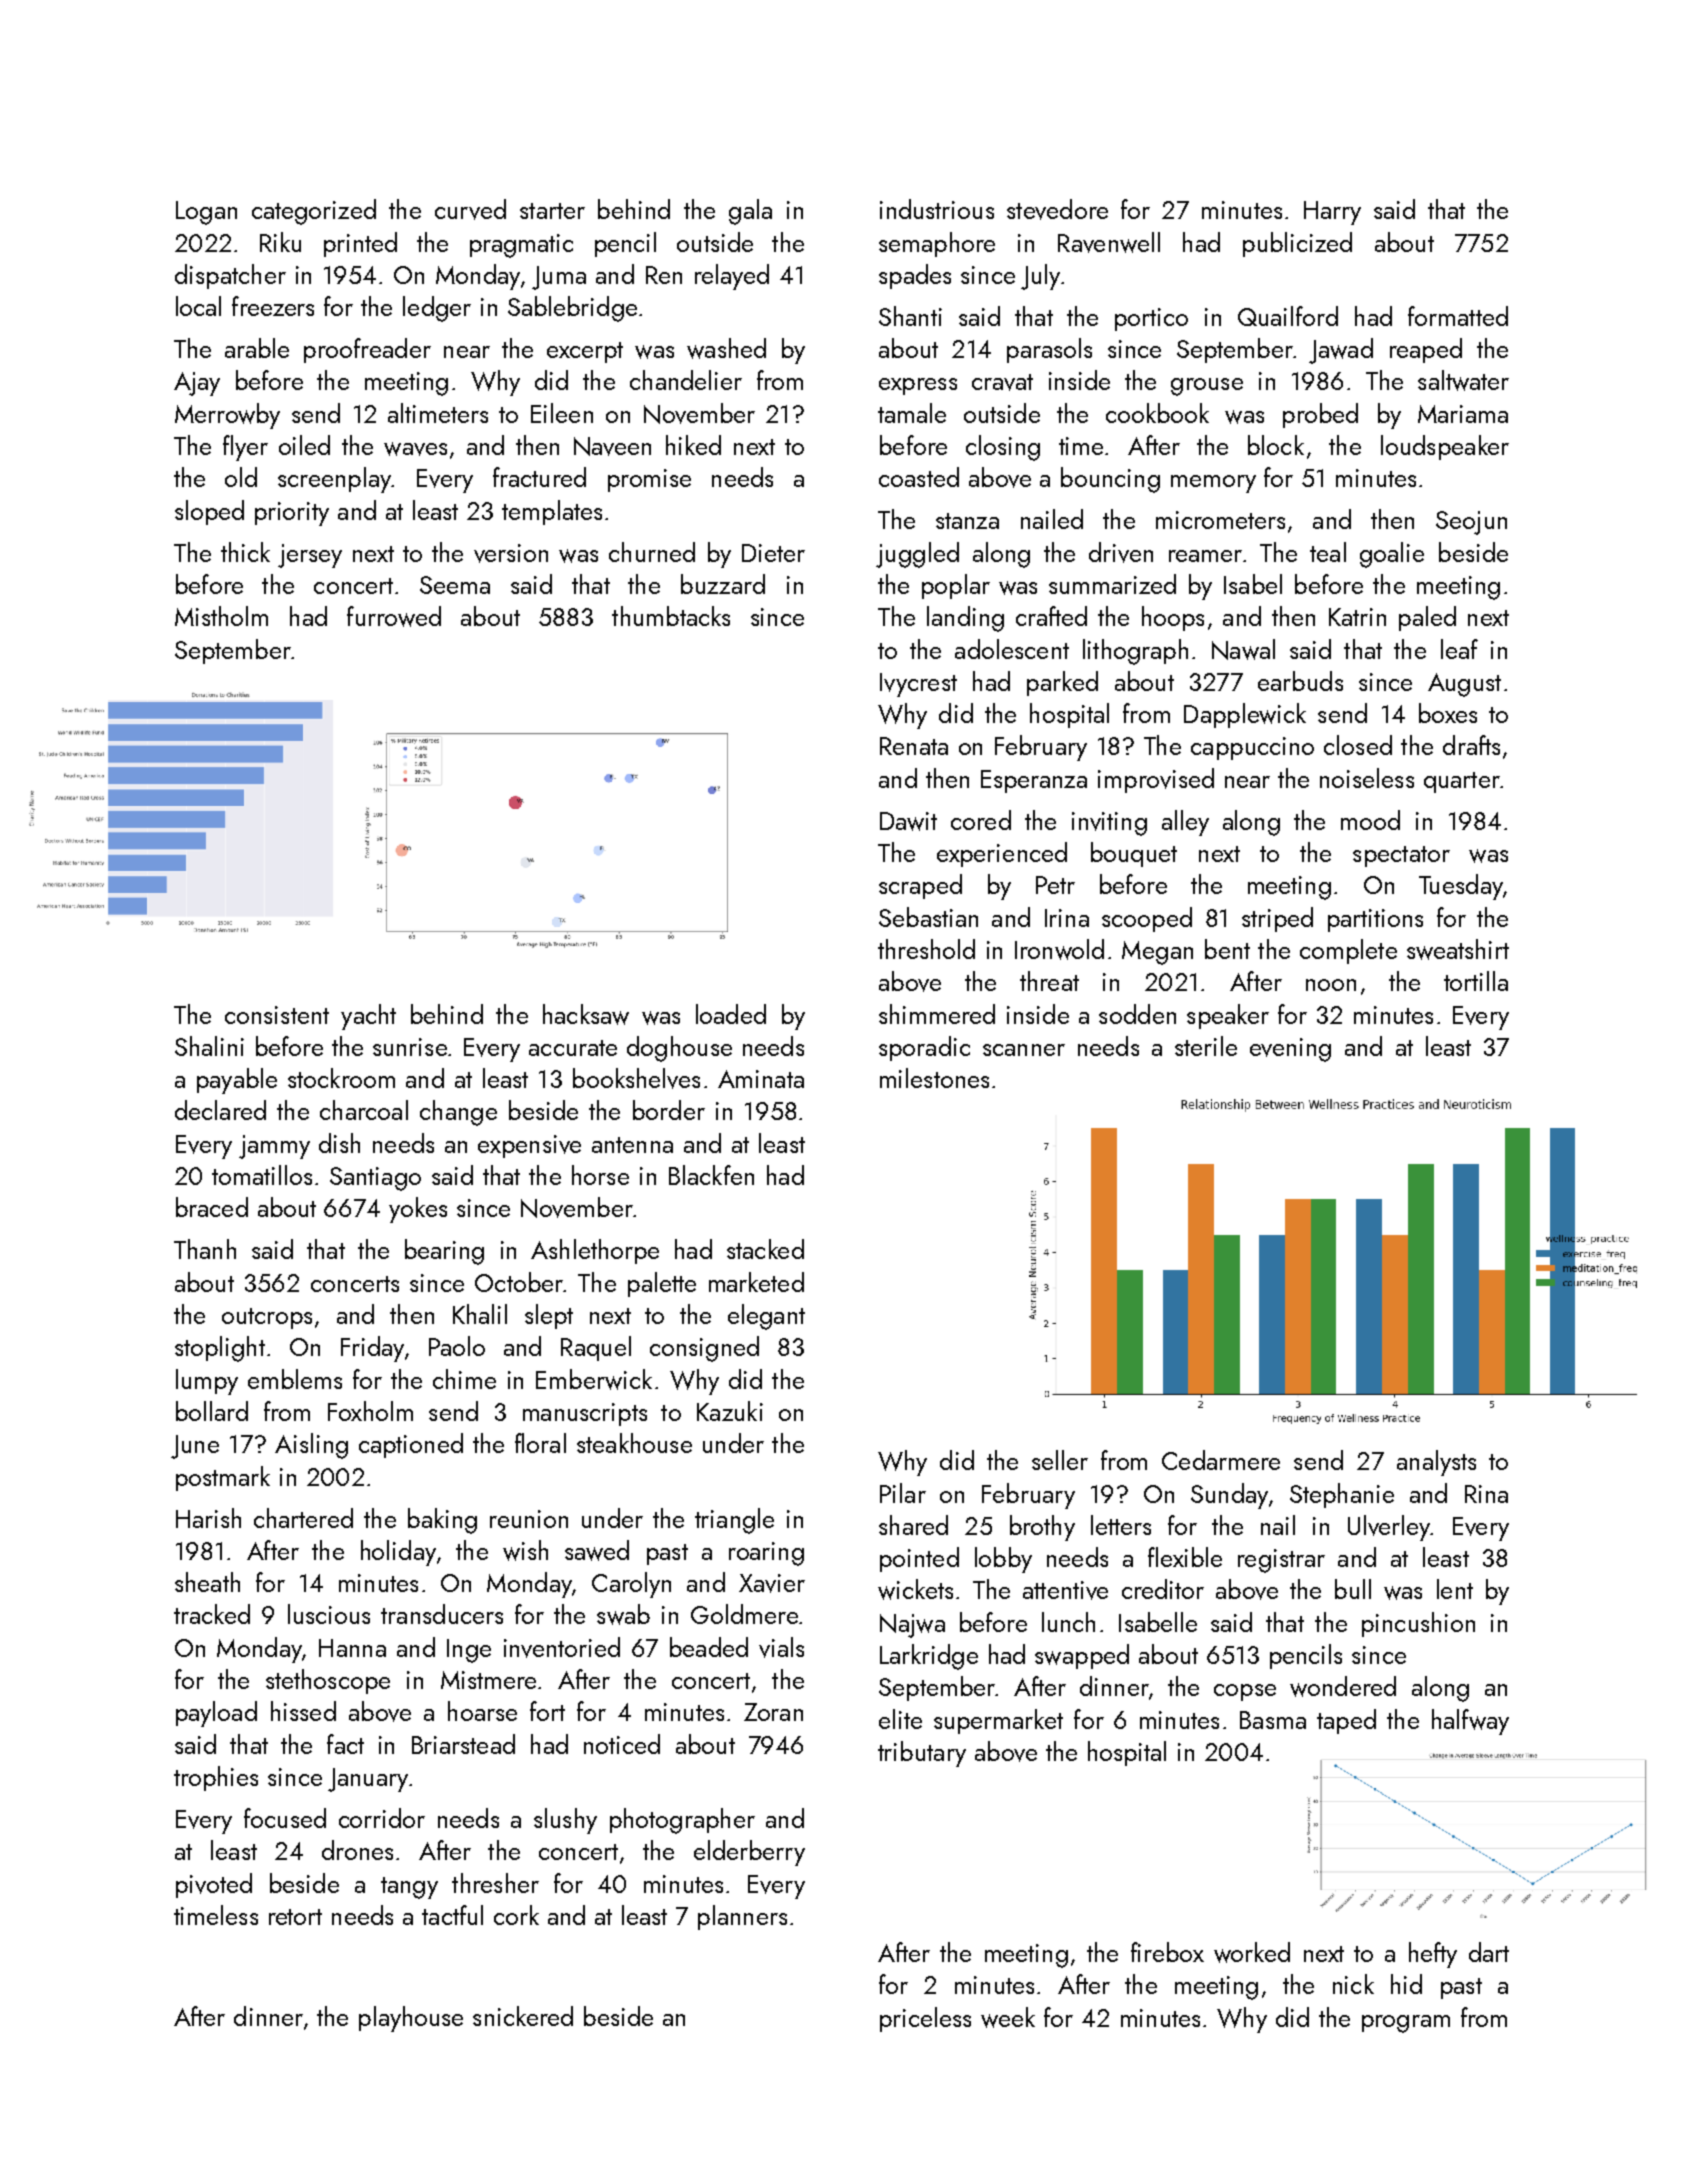  I want to click on horse, so click(600, 1175).
